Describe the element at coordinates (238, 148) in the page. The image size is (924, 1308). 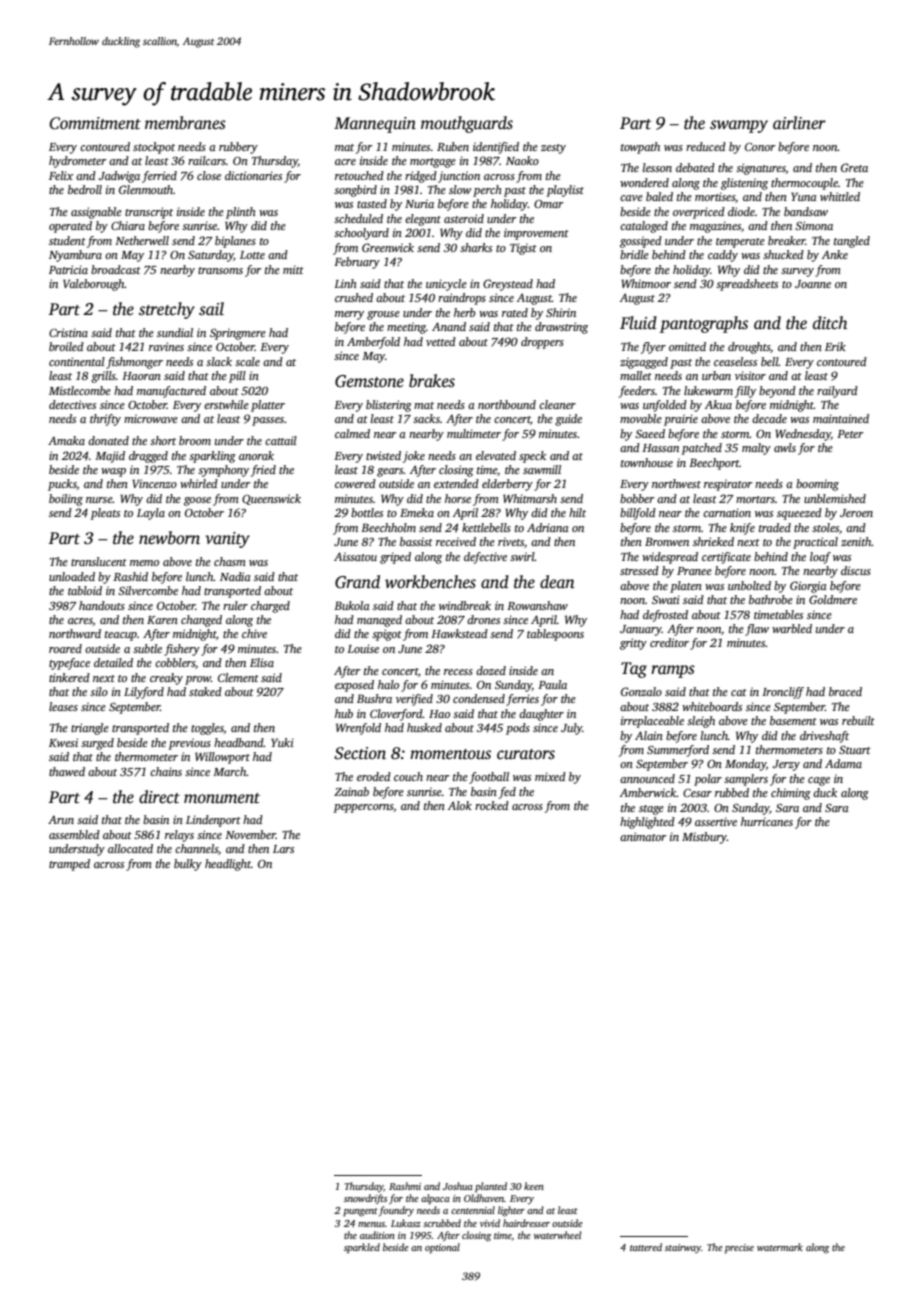
I see `rubbery` at that location.
